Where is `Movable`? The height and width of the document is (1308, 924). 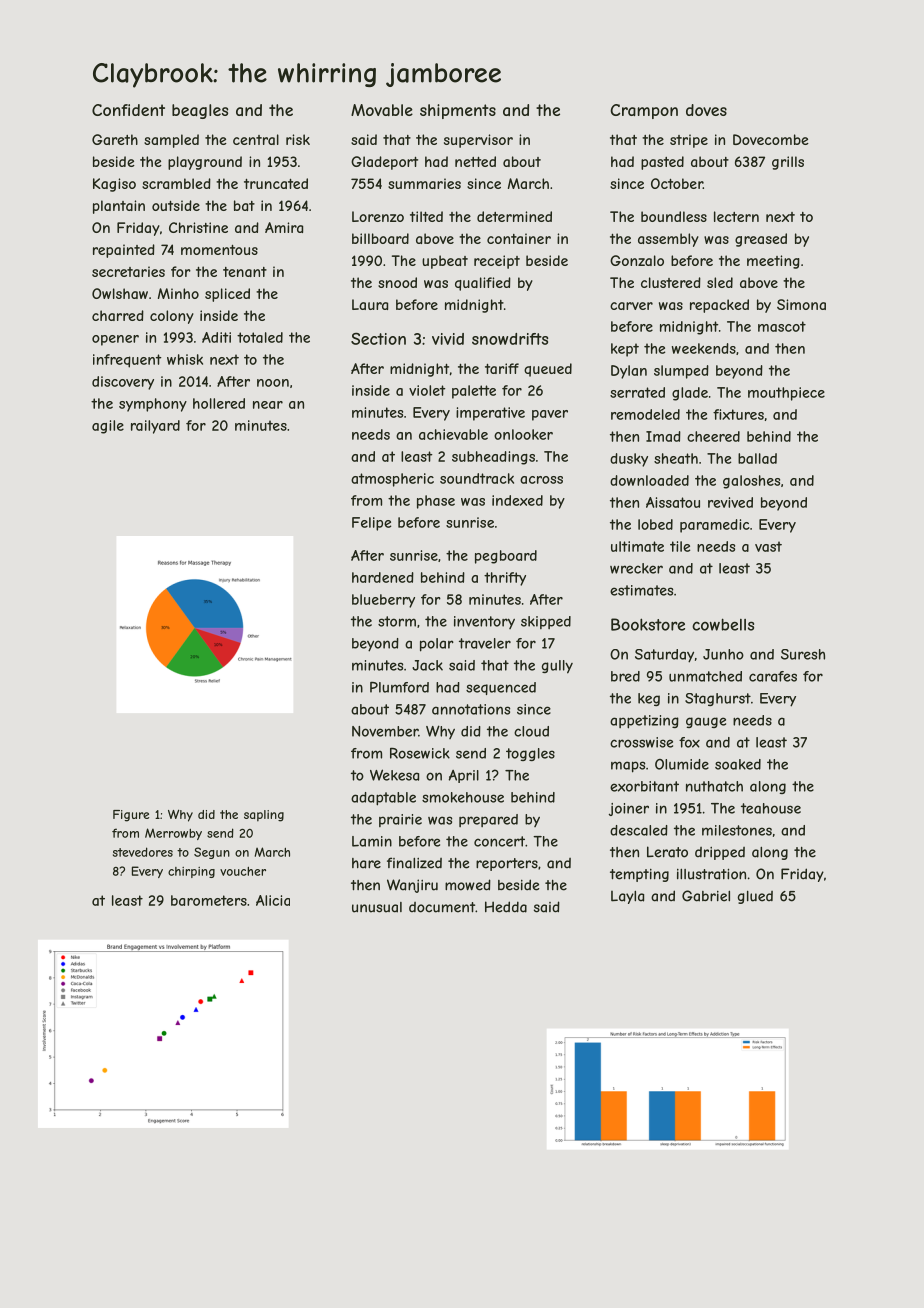 Movable is located at coordinates (382, 110).
